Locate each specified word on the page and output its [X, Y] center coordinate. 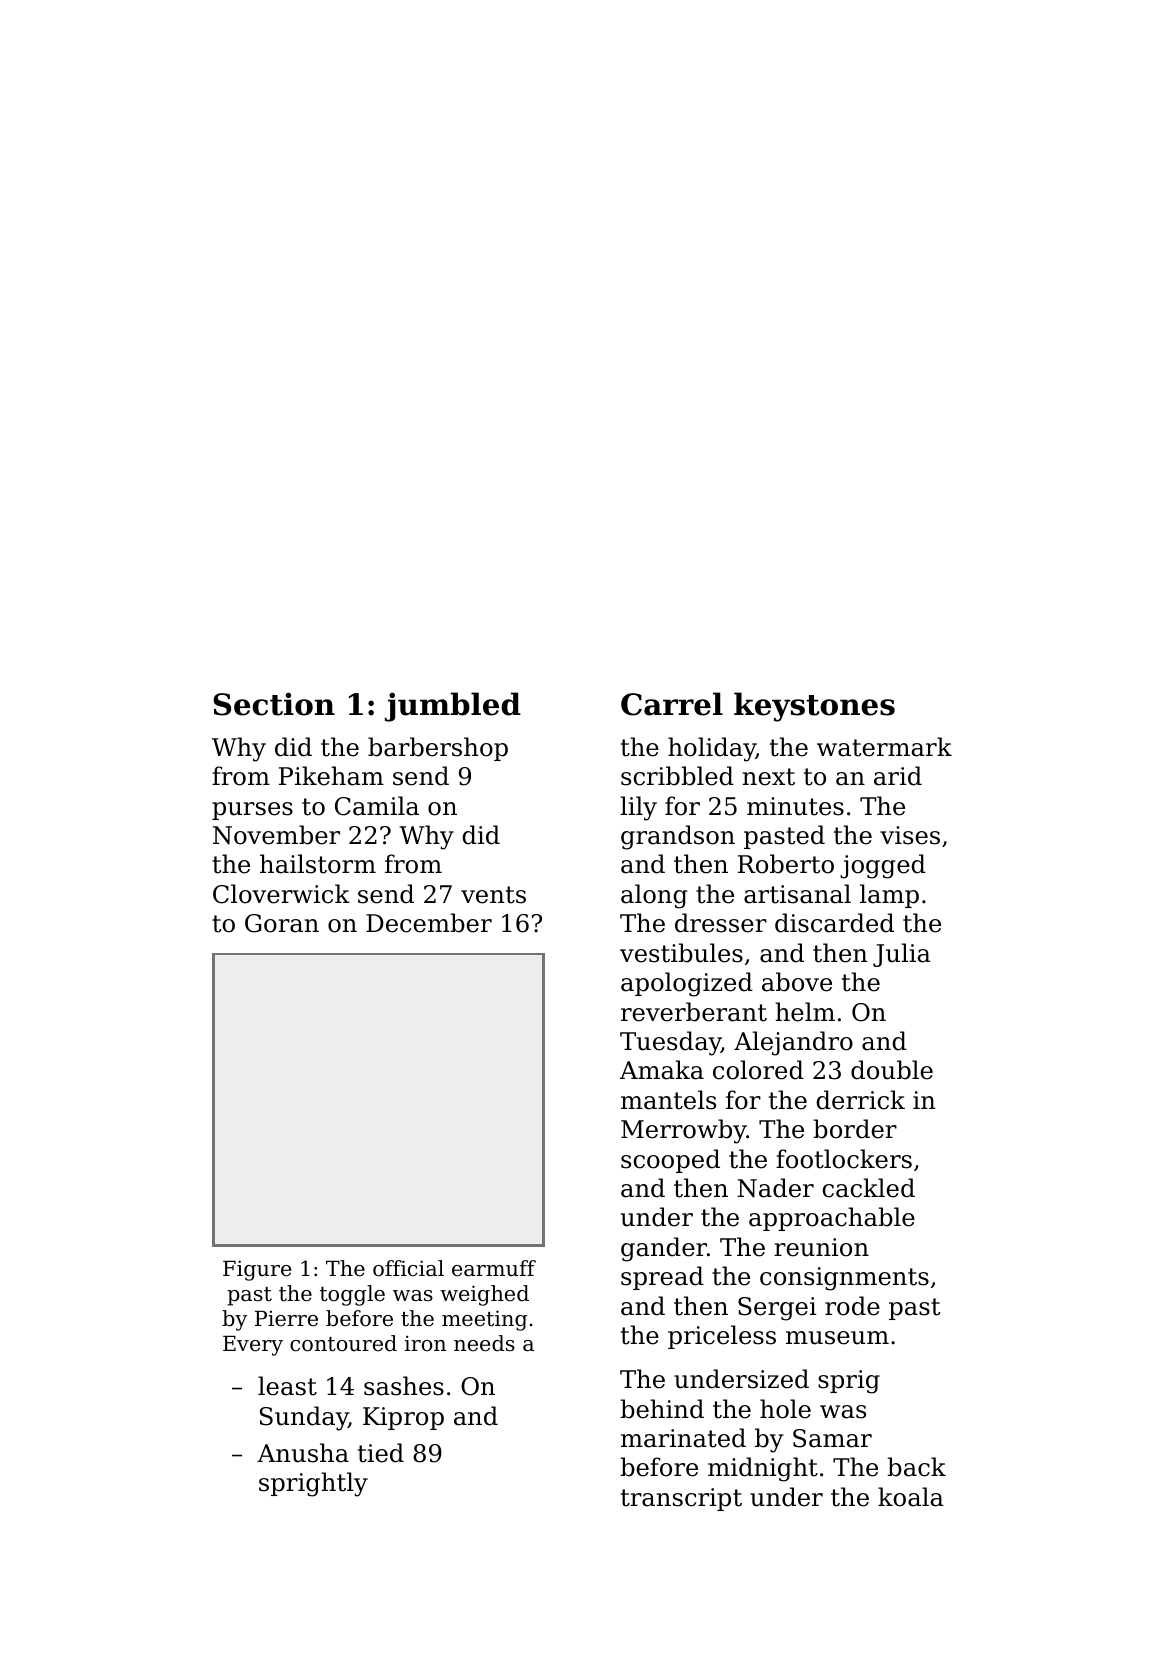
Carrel [672, 704]
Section [274, 704]
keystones [814, 707]
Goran [282, 923]
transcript [681, 1499]
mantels [668, 1100]
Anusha [303, 1453]
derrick [860, 1100]
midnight [763, 1469]
